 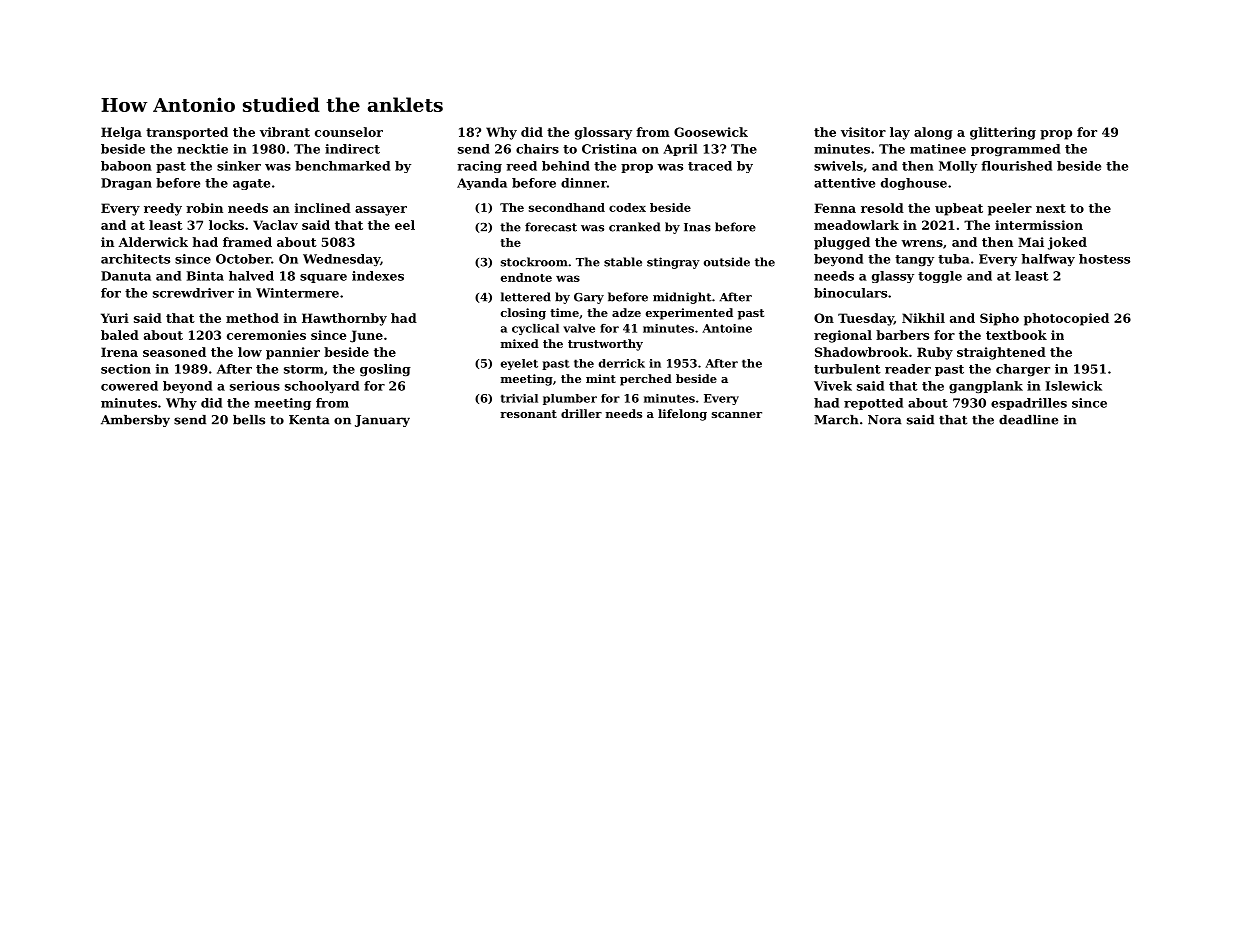 What do you see at coordinates (673, 263) in the screenshot?
I see `stingray` at bounding box center [673, 263].
